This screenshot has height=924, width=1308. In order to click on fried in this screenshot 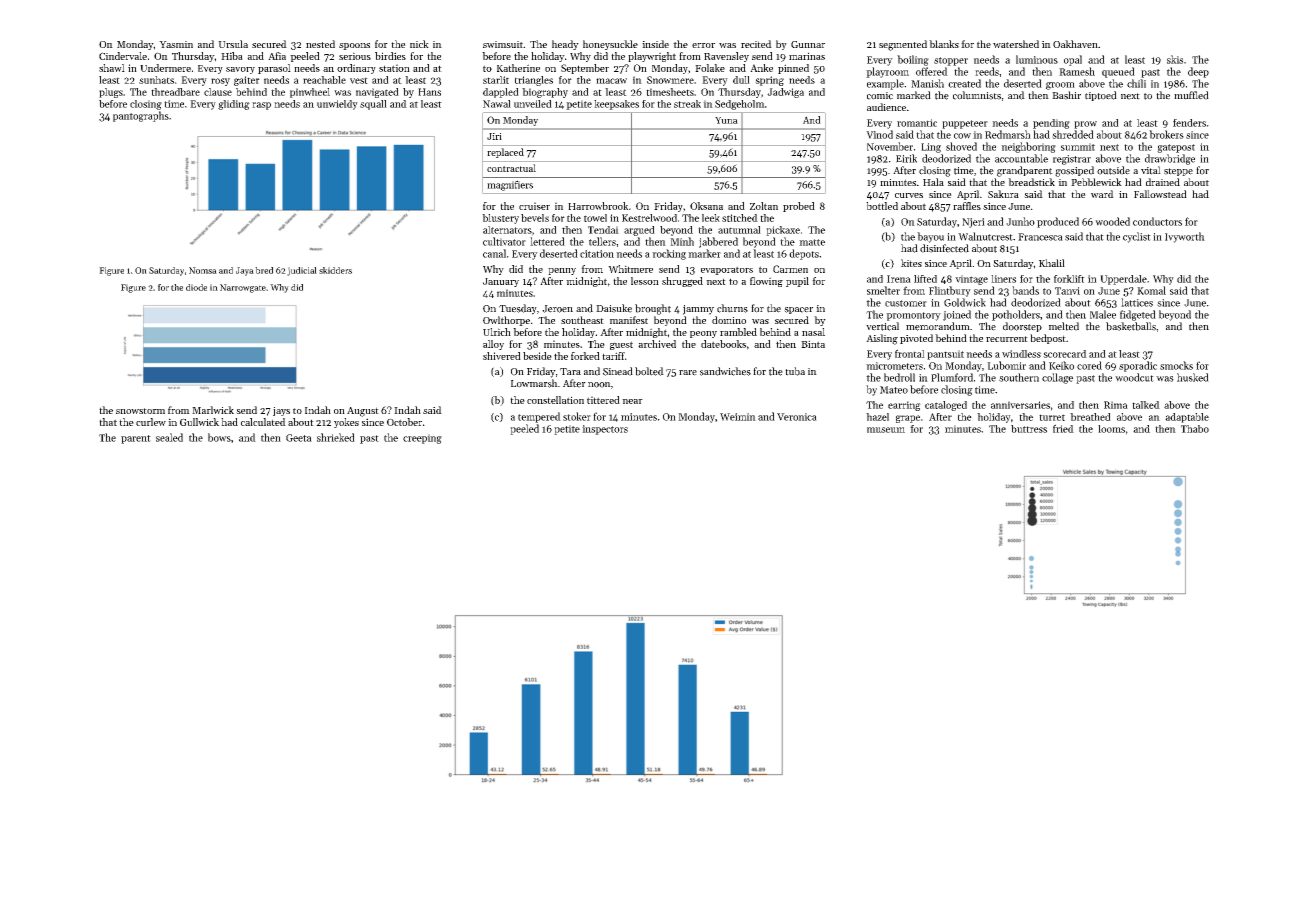, I will do `click(1063, 428)`.
